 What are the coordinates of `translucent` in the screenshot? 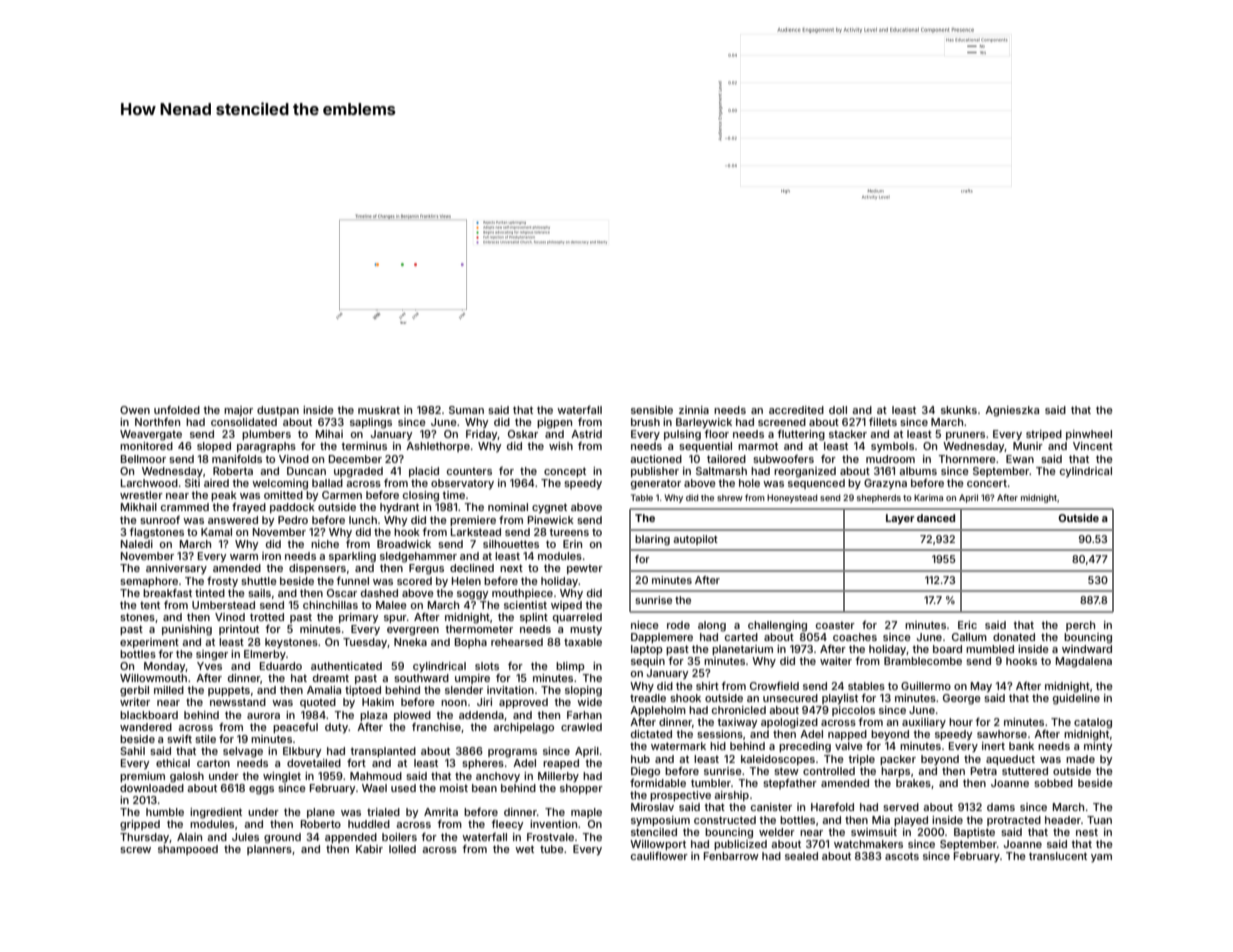 It's located at (1058, 856).
